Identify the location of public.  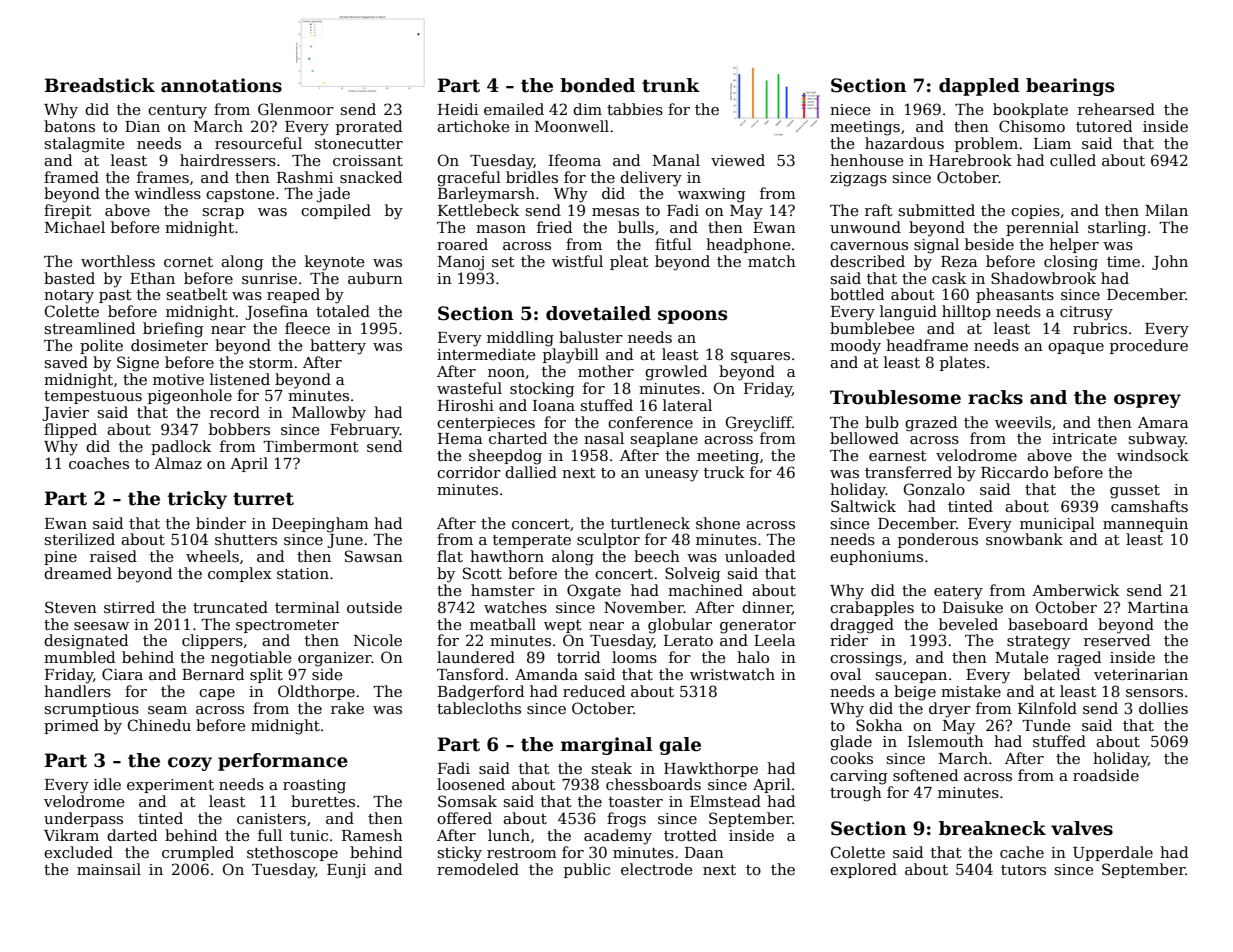
(587, 870).
